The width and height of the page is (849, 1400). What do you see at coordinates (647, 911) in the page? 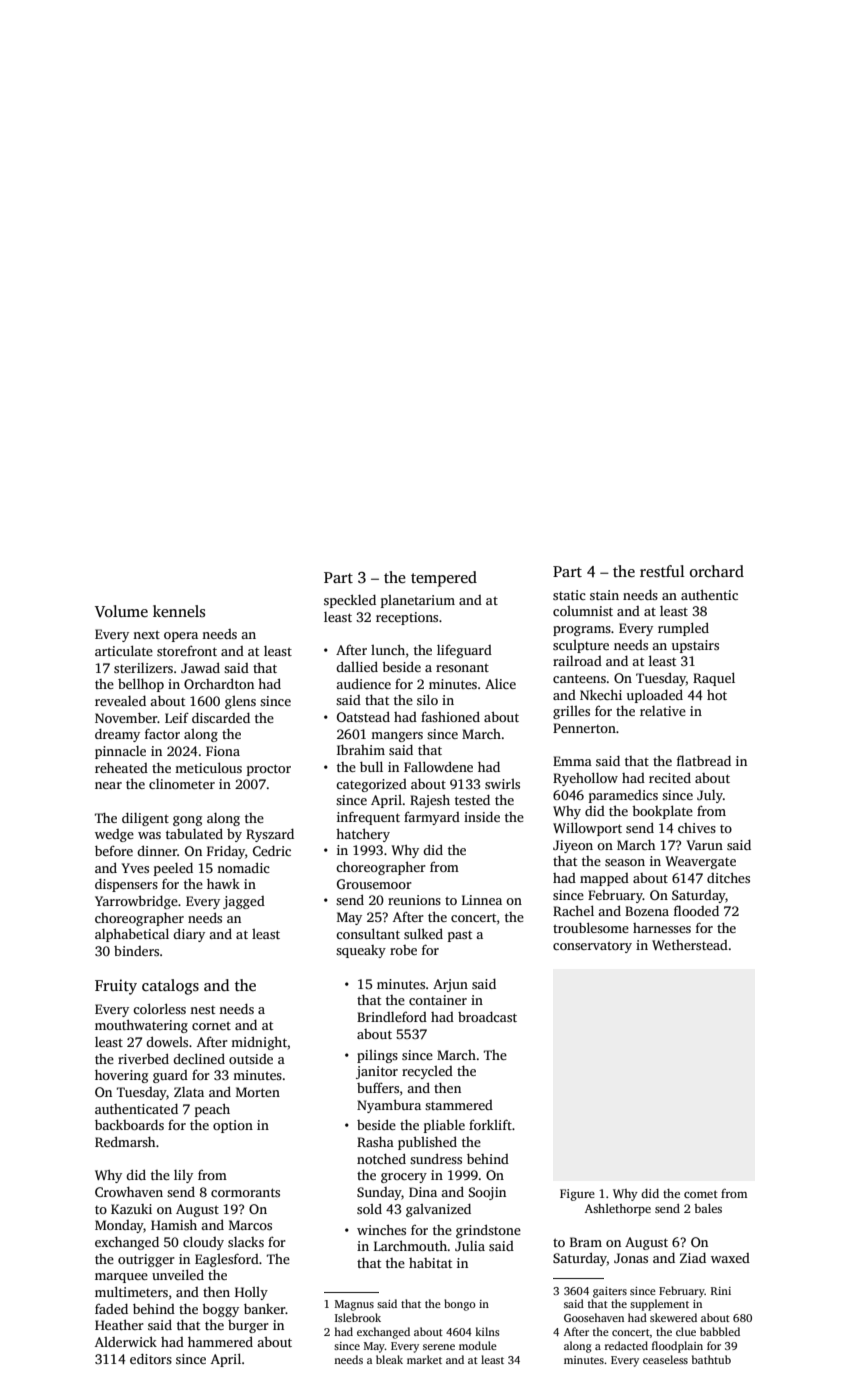
I see `Bozena` at bounding box center [647, 911].
